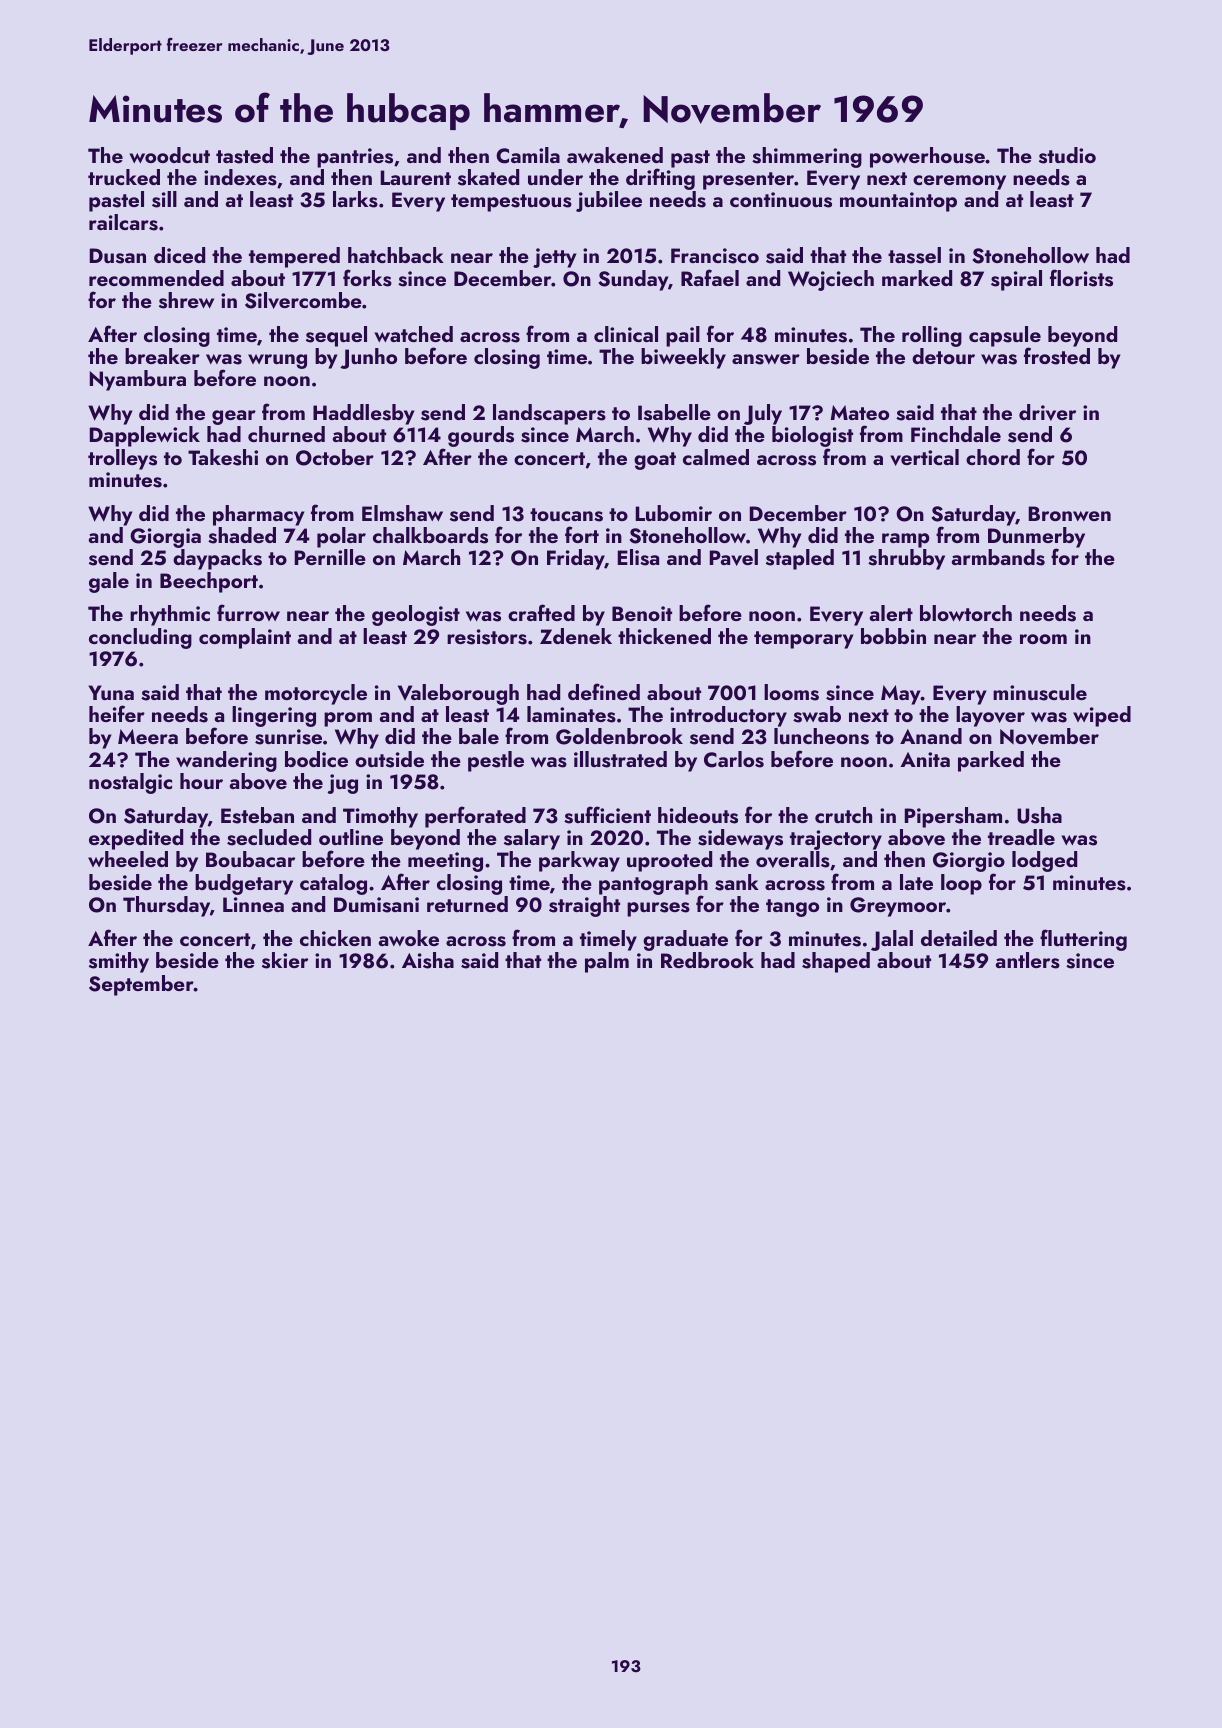 This image has width=1222, height=1728. I want to click on parkway, so click(579, 861).
